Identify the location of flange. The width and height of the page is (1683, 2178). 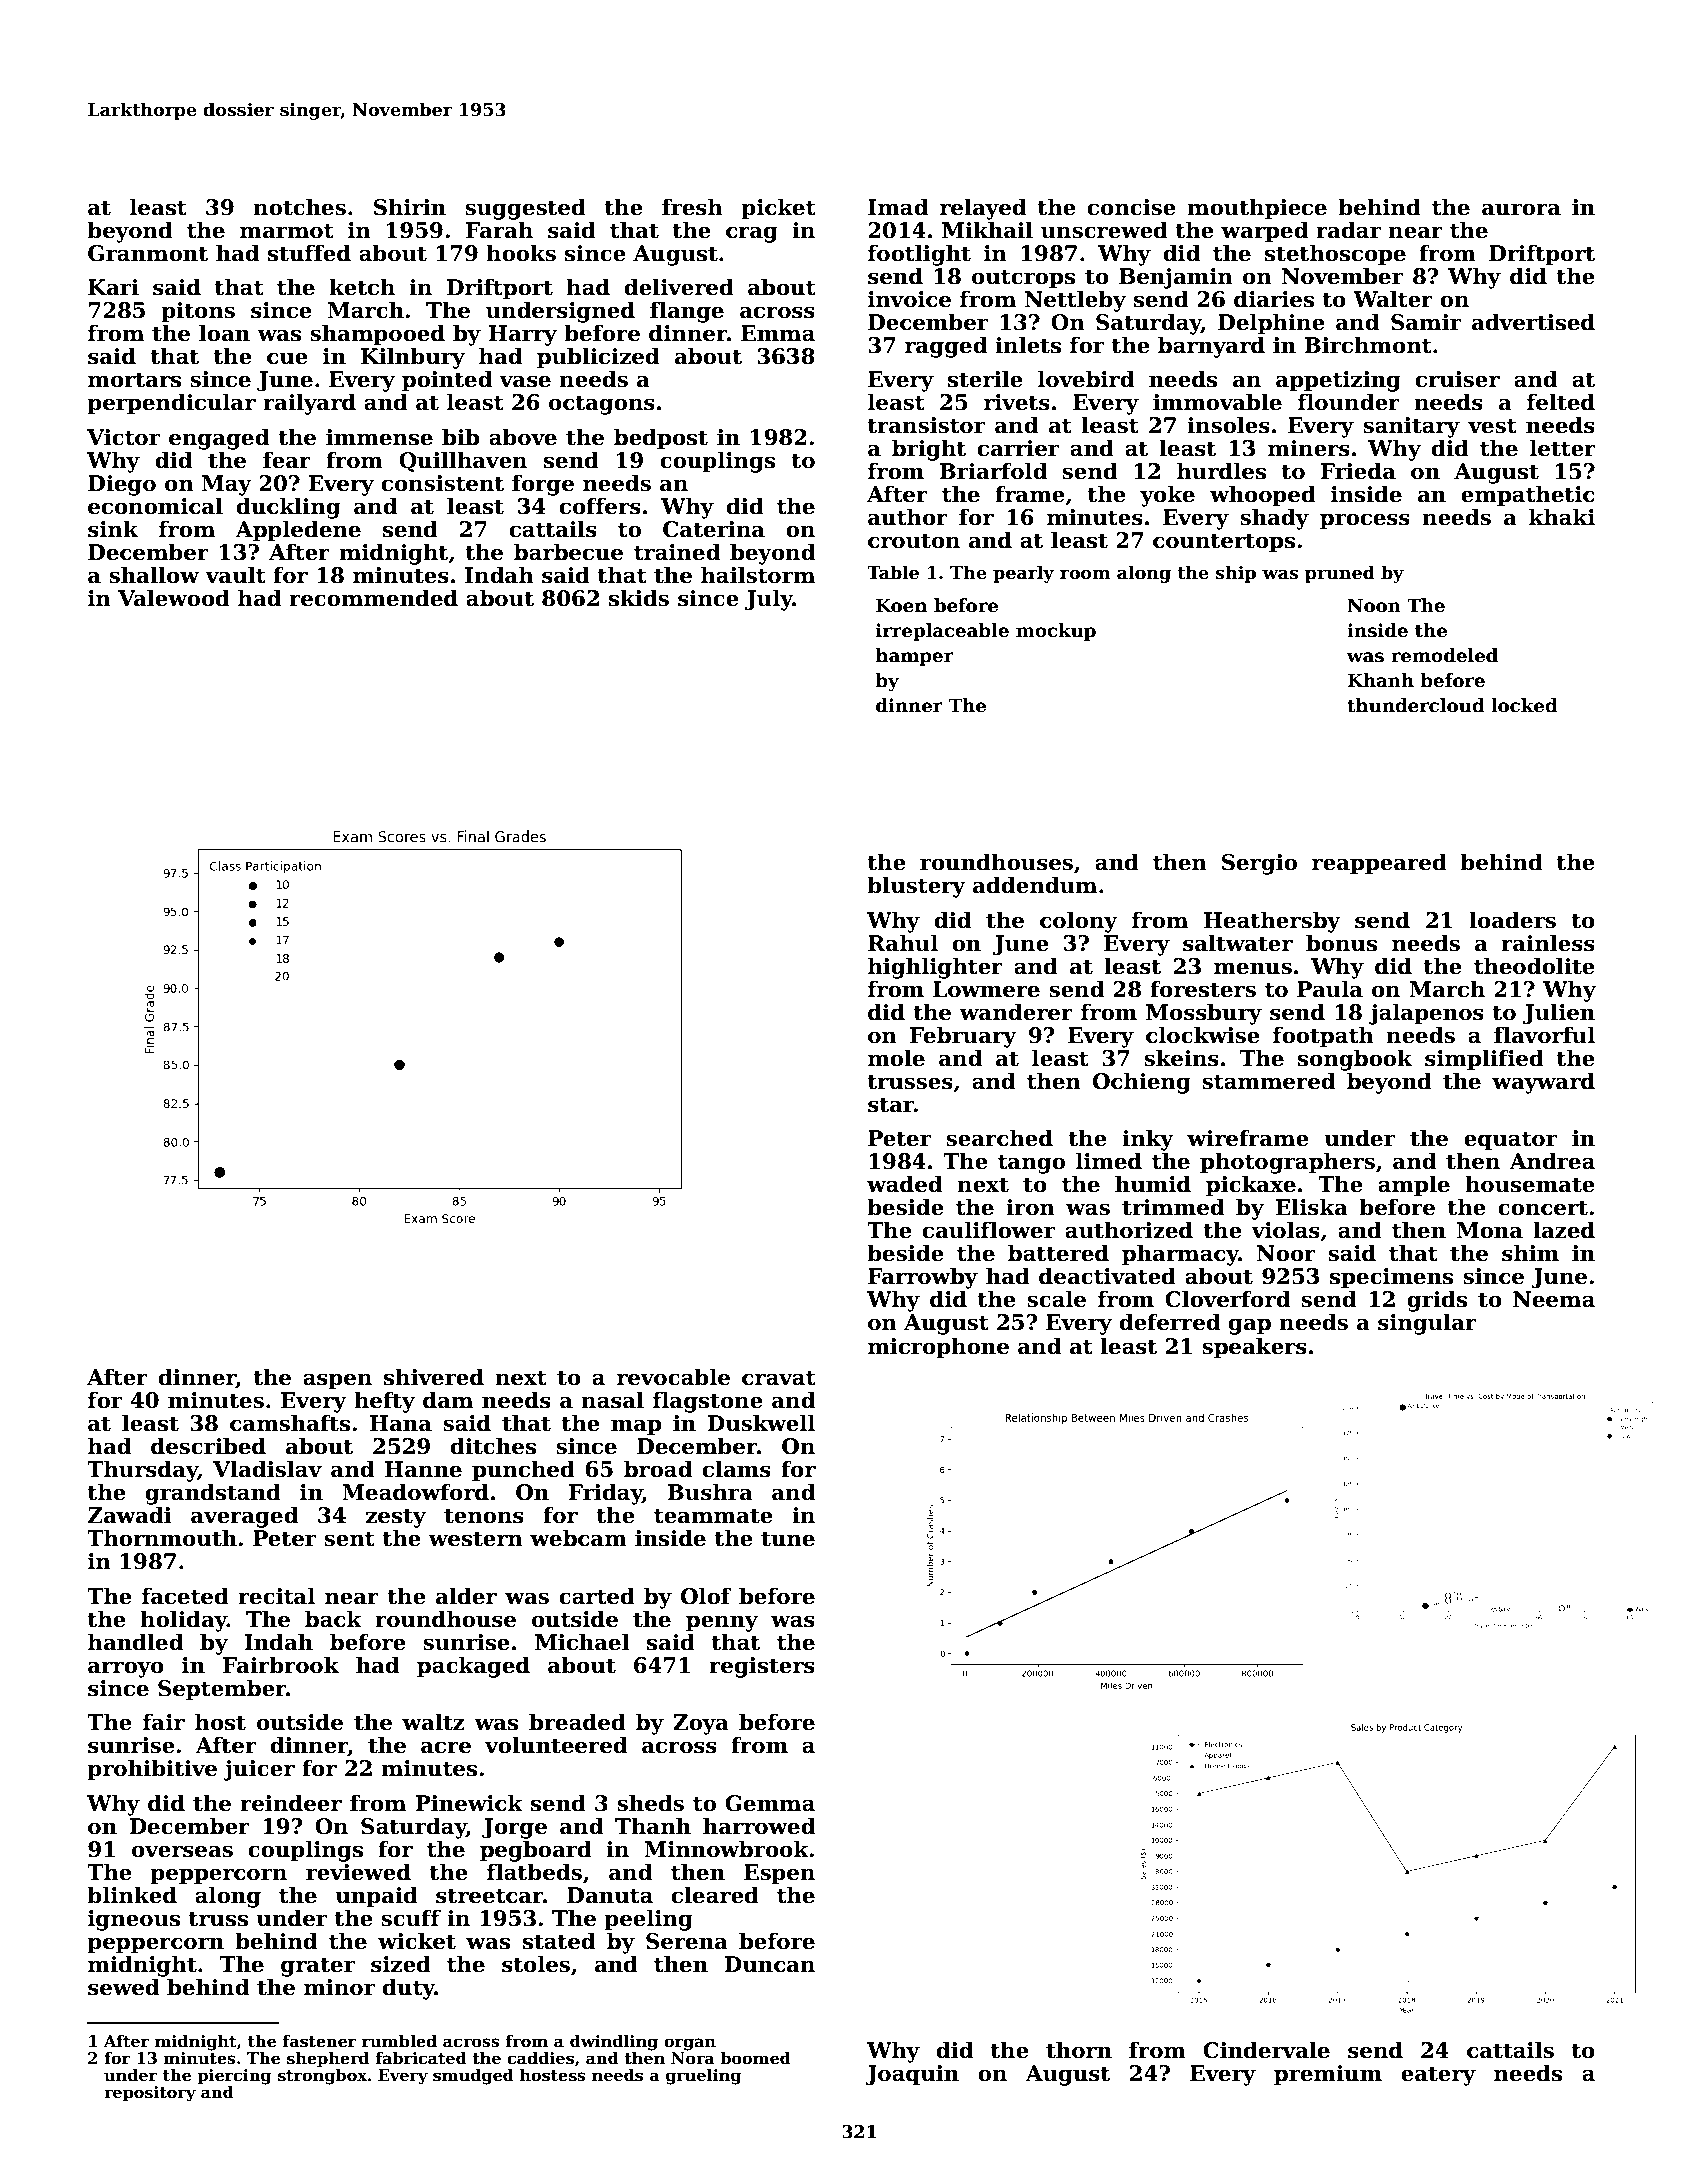
(687, 312).
